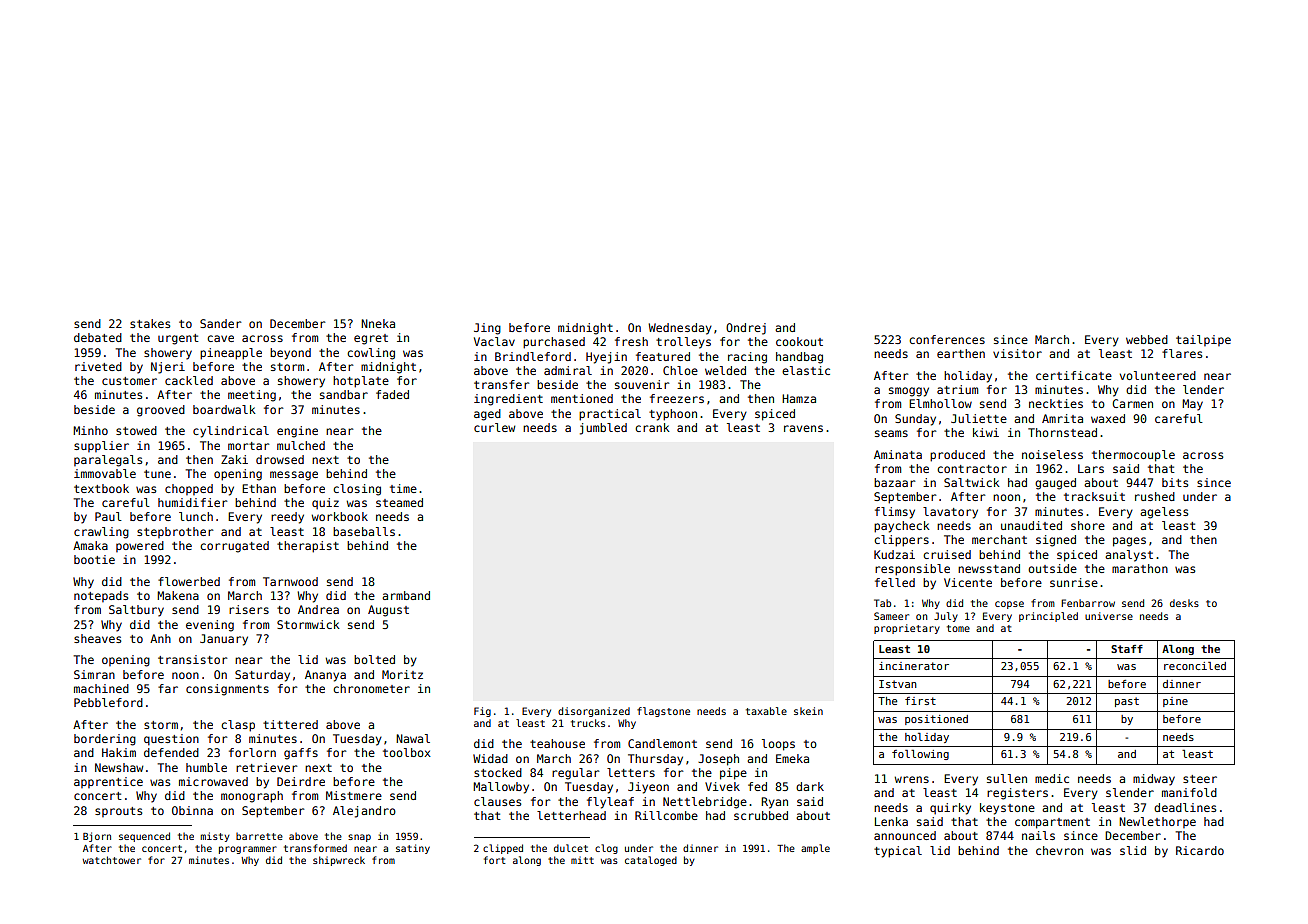  I want to click on Ondrej, so click(746, 329).
